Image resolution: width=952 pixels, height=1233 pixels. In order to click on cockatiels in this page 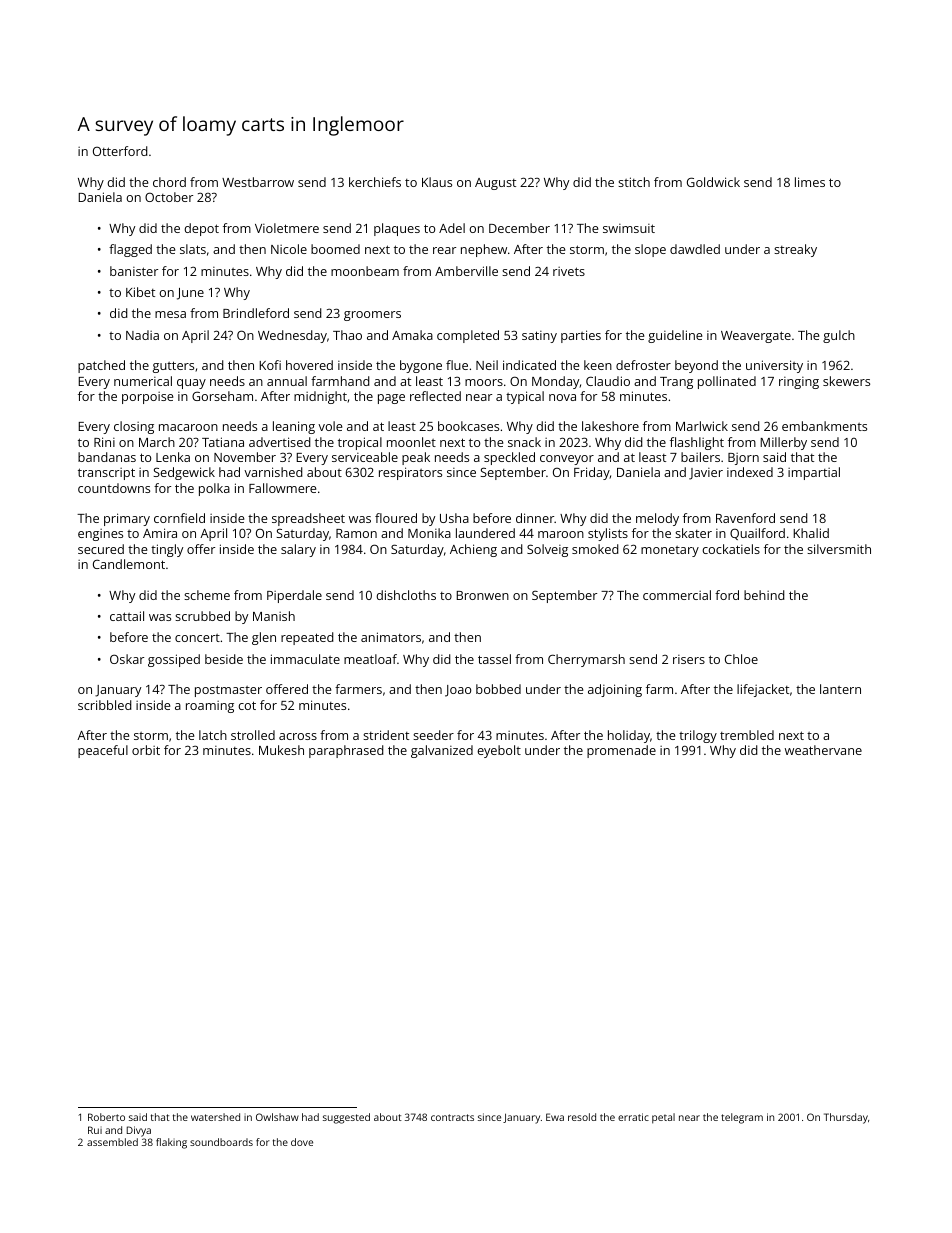, I will do `click(731, 549)`.
